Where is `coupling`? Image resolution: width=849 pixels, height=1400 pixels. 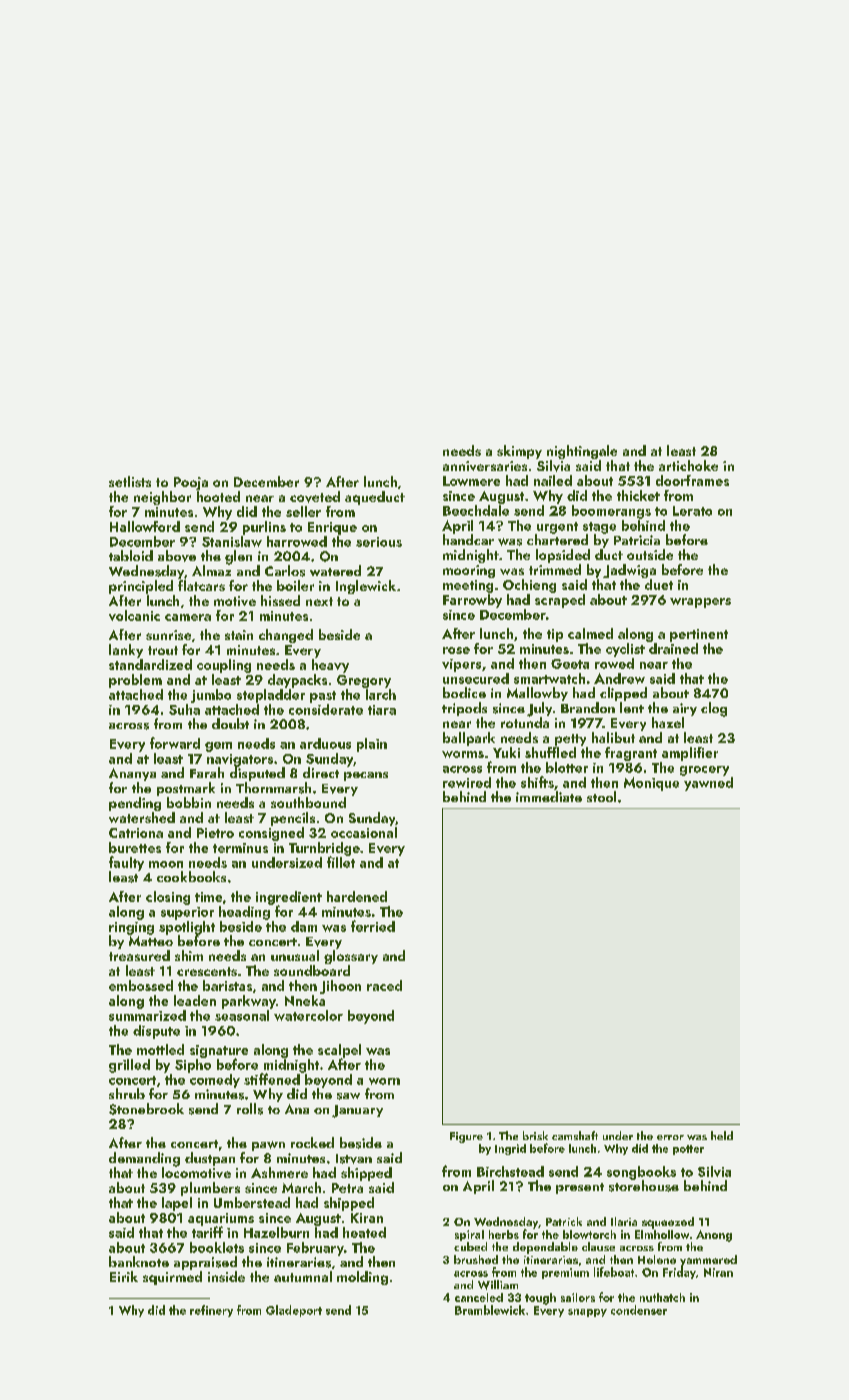 coupling is located at coordinates (224, 666).
